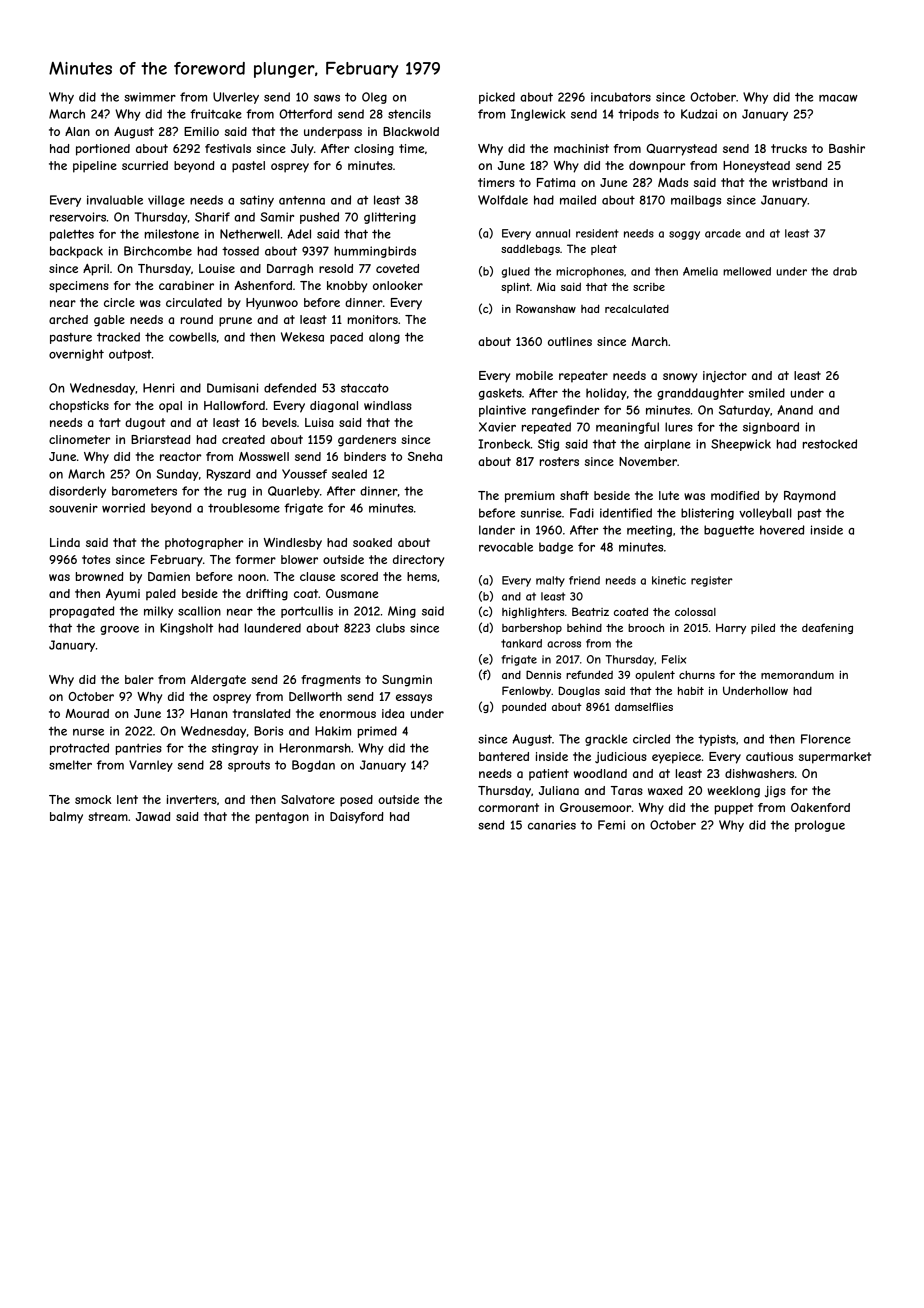 Image resolution: width=924 pixels, height=1308 pixels. What do you see at coordinates (374, 98) in the screenshot?
I see `Oleg` at bounding box center [374, 98].
